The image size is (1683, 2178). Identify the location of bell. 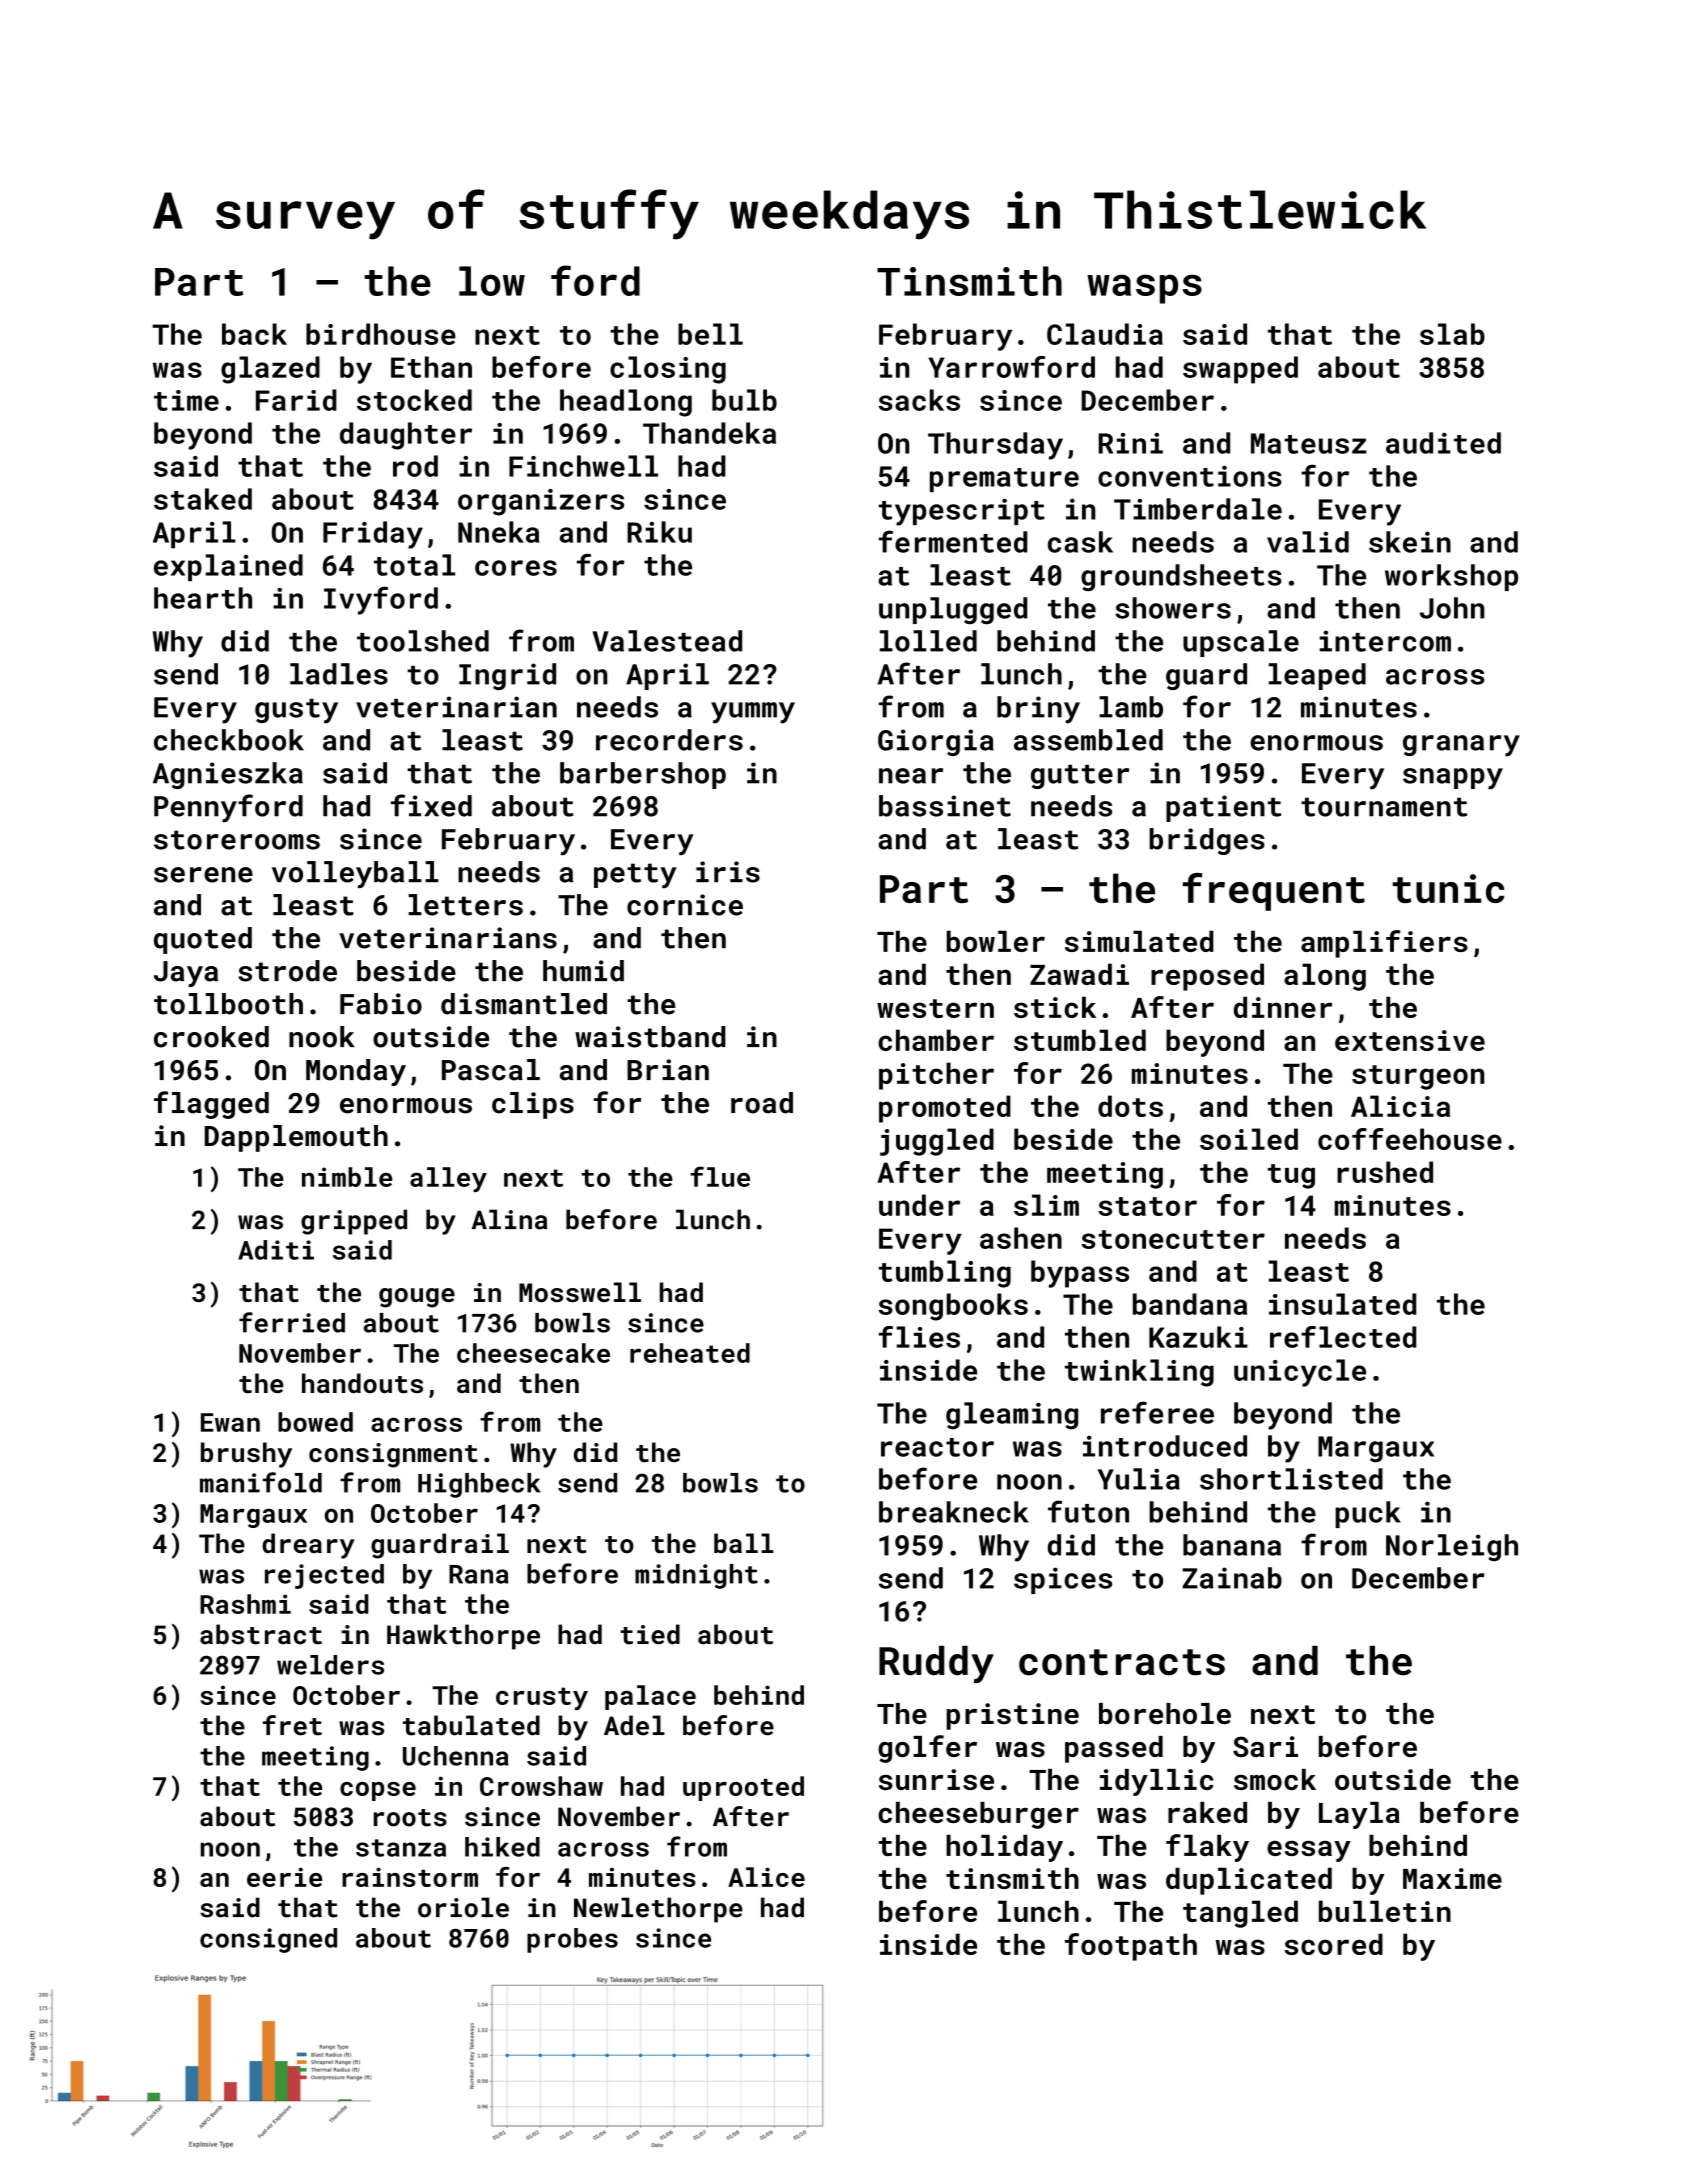
(710, 334).
